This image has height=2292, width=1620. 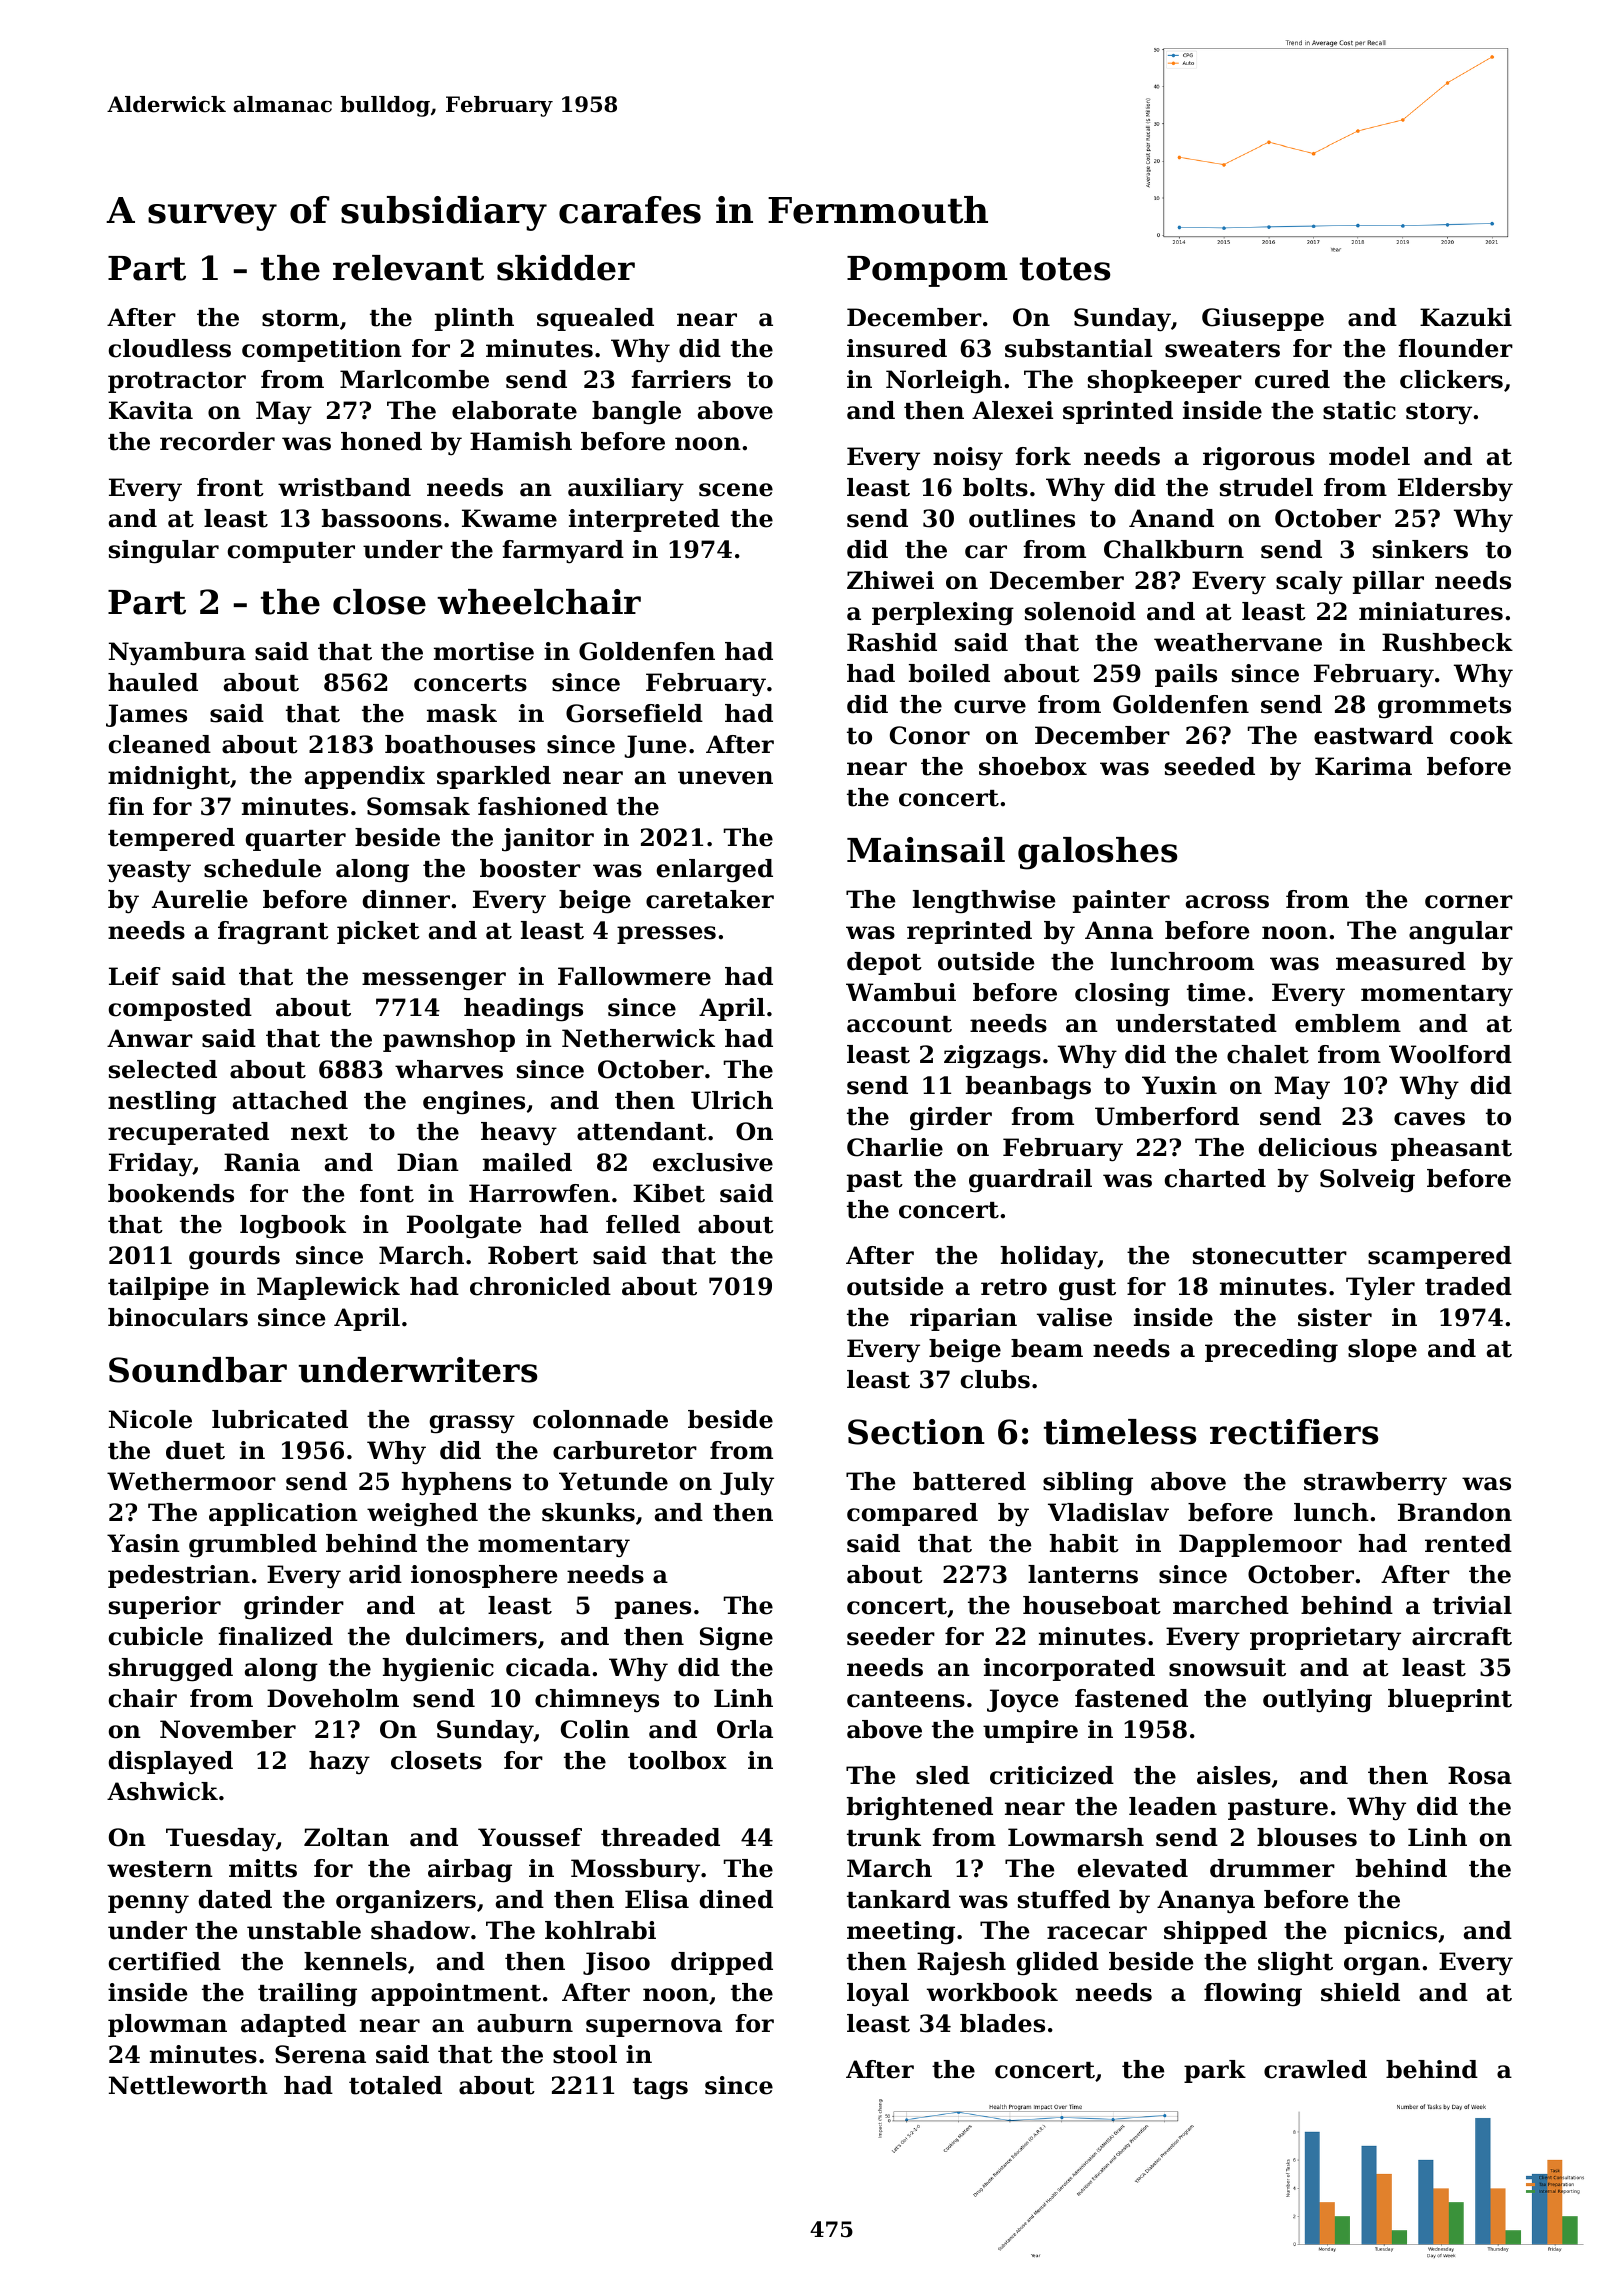 I want to click on Pompom, so click(x=927, y=271).
